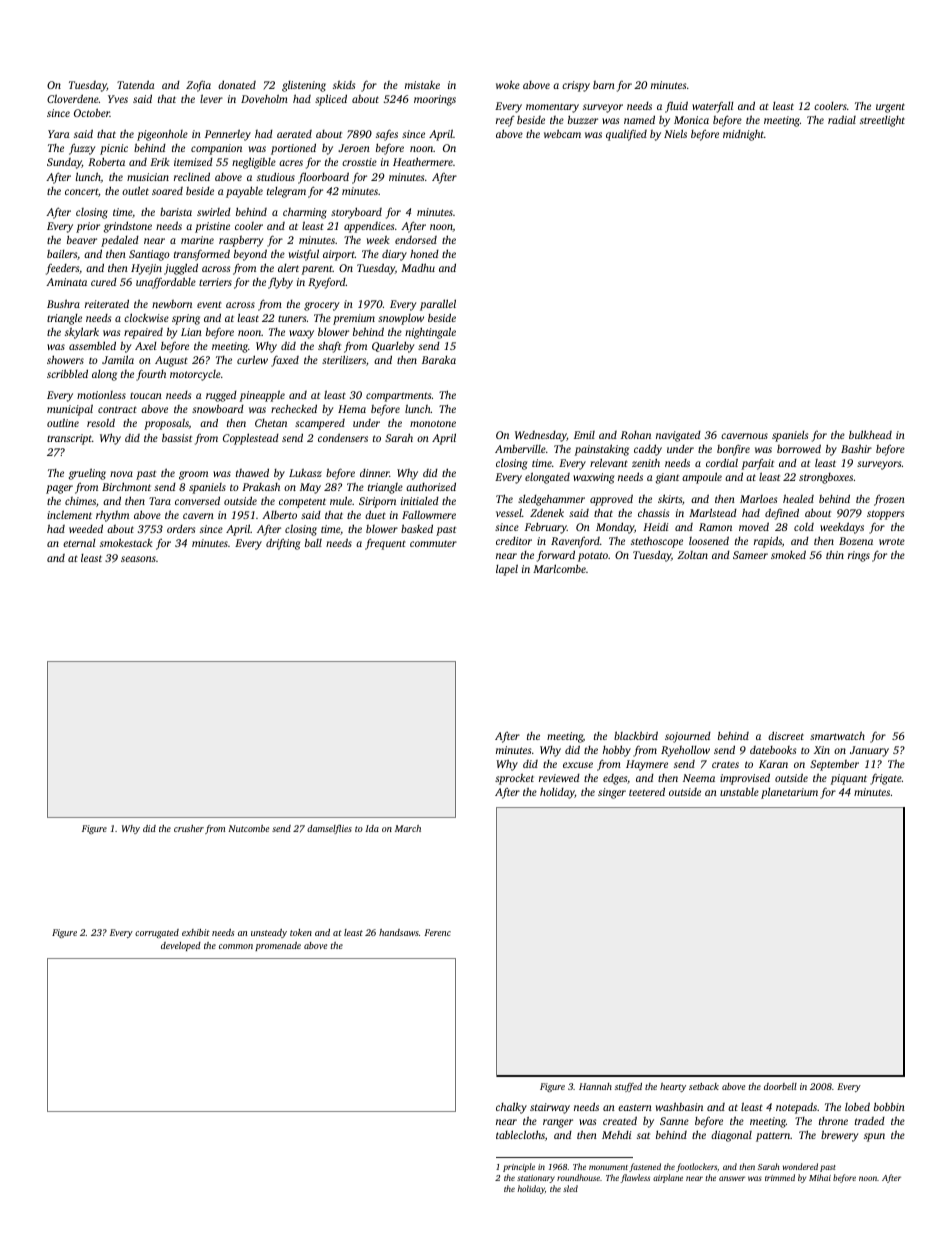 The height and width of the image is (1233, 952). What do you see at coordinates (507, 570) in the image?
I see `lapel` at bounding box center [507, 570].
